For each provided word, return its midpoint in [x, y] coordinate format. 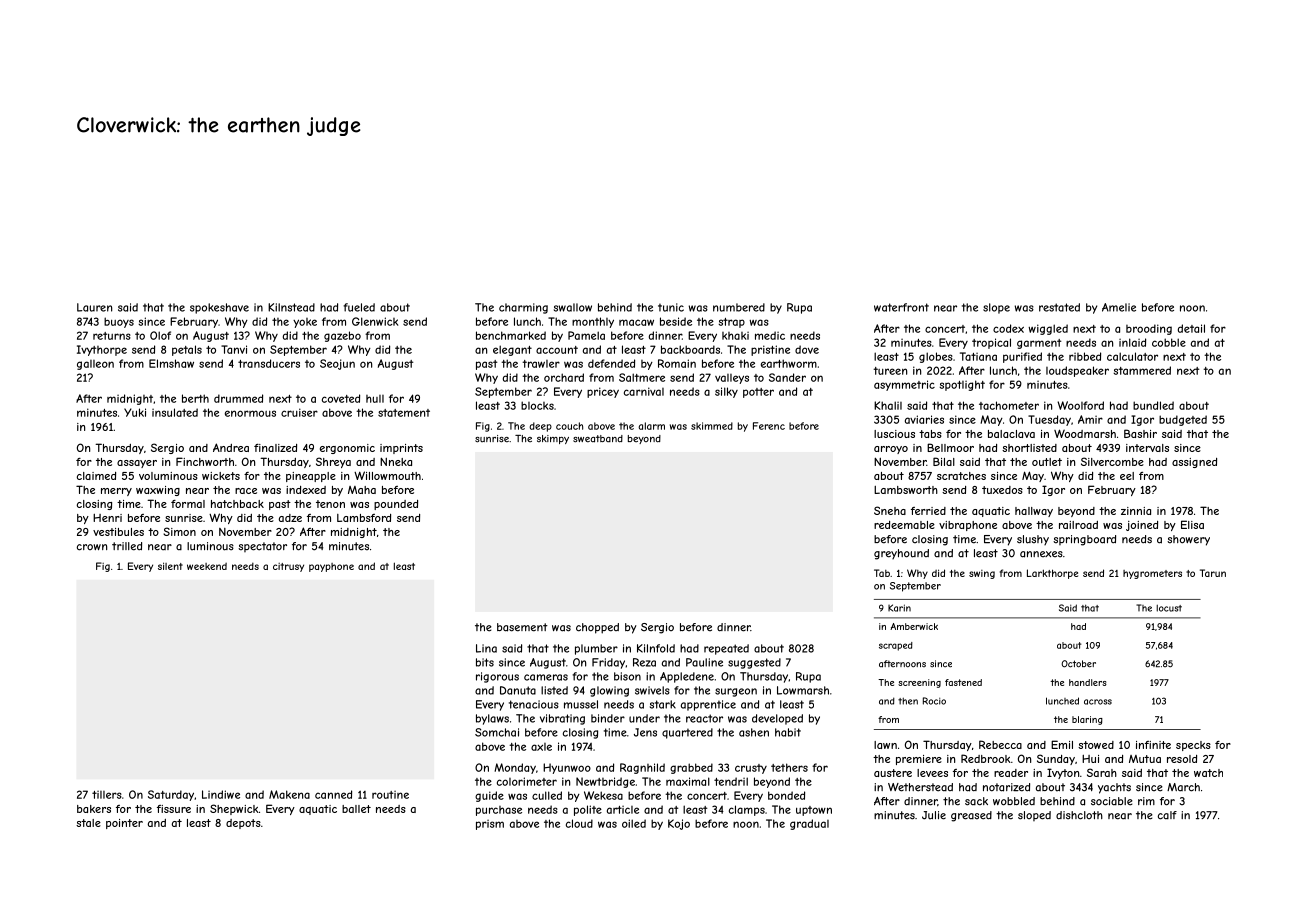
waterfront [901, 307]
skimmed [712, 426]
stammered [1142, 370]
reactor [704, 718]
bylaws [492, 719]
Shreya [333, 462]
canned [333, 794]
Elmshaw [171, 363]
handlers [1088, 682]
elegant [512, 350]
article [623, 810]
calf [1167, 815]
